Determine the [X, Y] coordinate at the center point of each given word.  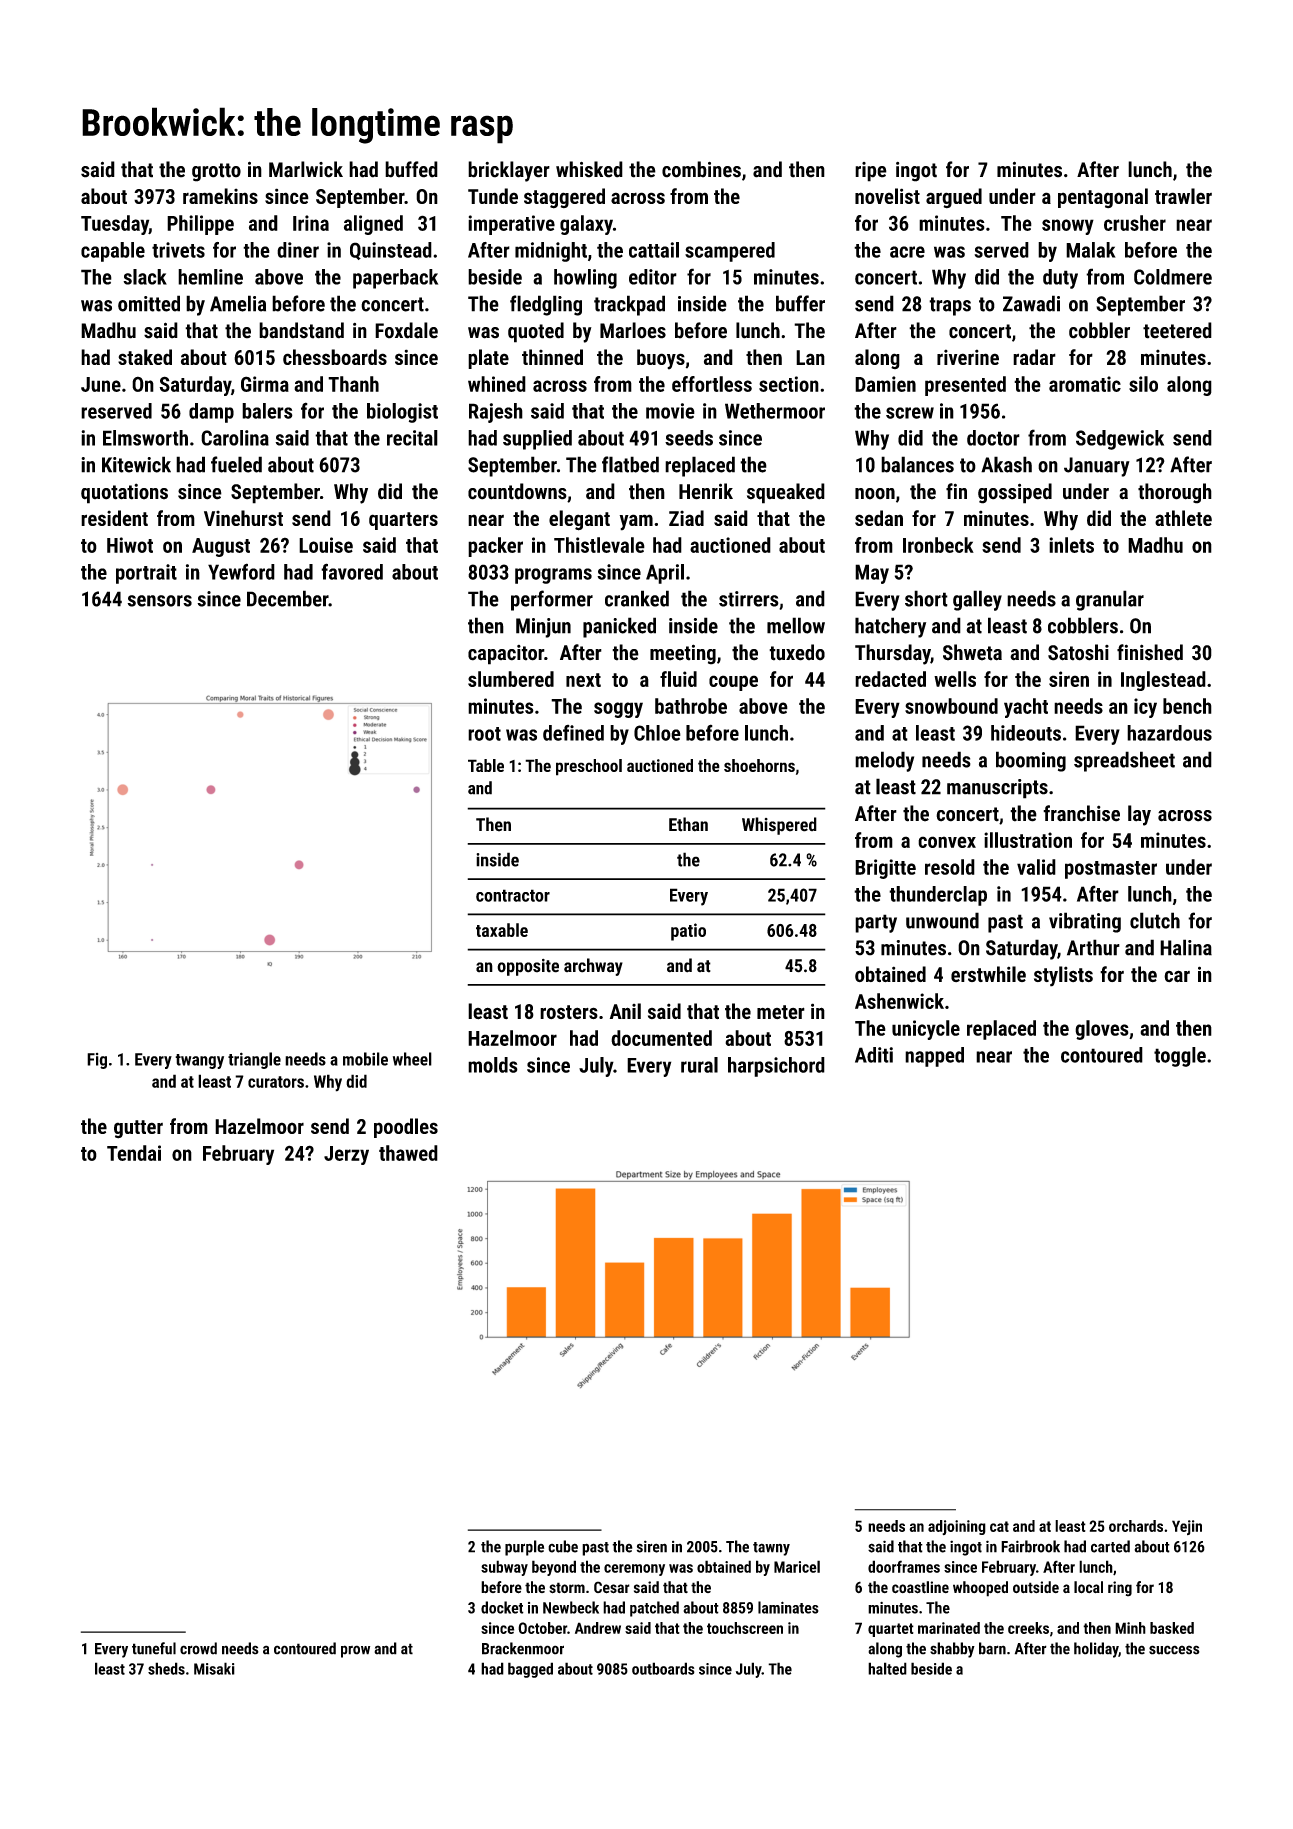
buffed [411, 169]
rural [699, 1065]
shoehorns [759, 765]
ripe [871, 172]
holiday [1096, 1650]
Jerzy [346, 1155]
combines [701, 169]
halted [887, 1668]
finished [1150, 652]
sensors [159, 601]
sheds [166, 1668]
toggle [1180, 1057]
